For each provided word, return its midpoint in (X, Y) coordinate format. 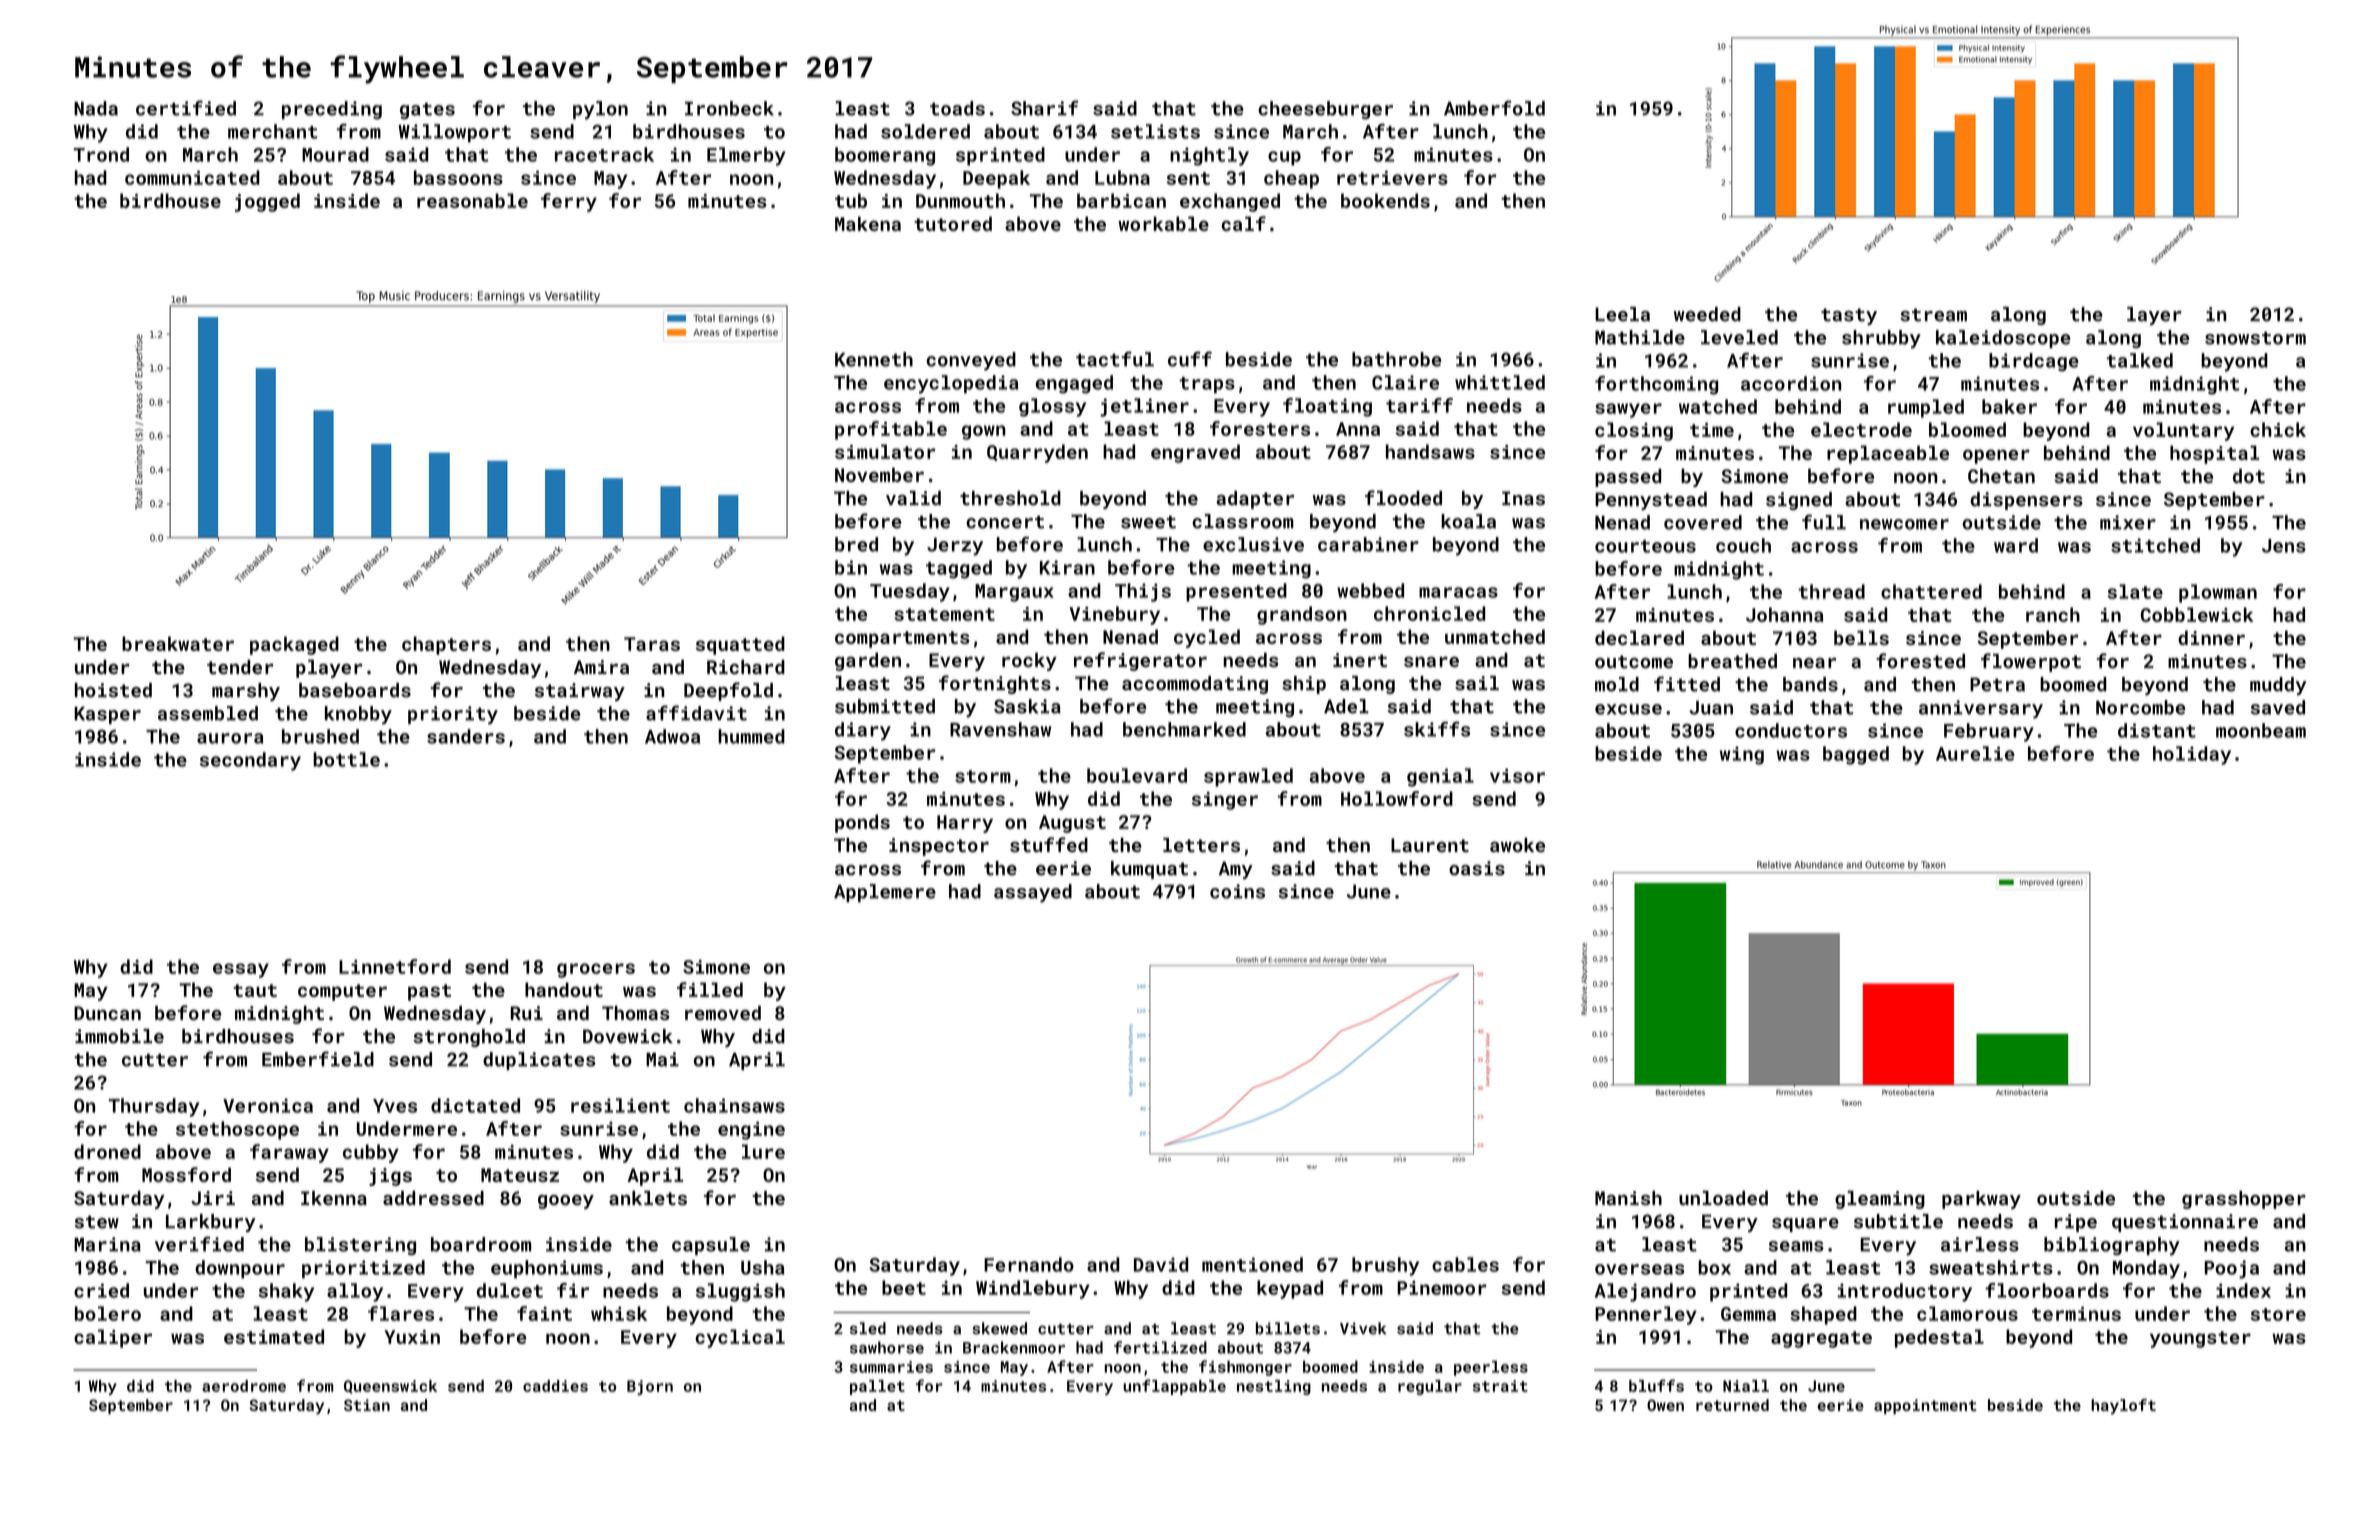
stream (1933, 315)
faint (544, 1313)
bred (856, 544)
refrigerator (1140, 661)
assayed (1033, 893)
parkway (1981, 1200)
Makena (868, 223)
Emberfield (318, 1059)
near (1814, 663)
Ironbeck (729, 108)
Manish (1628, 1198)
